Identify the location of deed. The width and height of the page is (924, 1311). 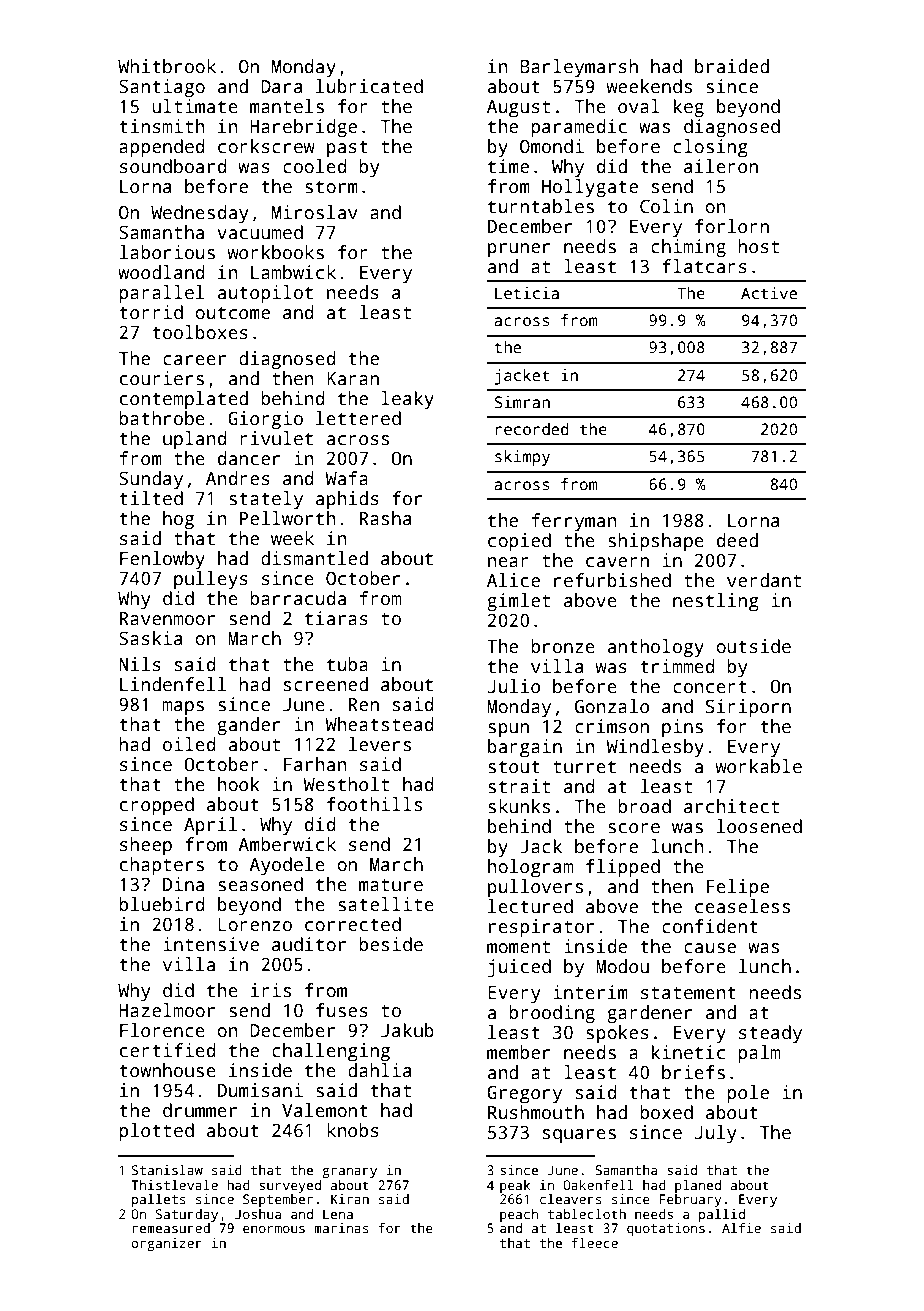
(737, 540).
